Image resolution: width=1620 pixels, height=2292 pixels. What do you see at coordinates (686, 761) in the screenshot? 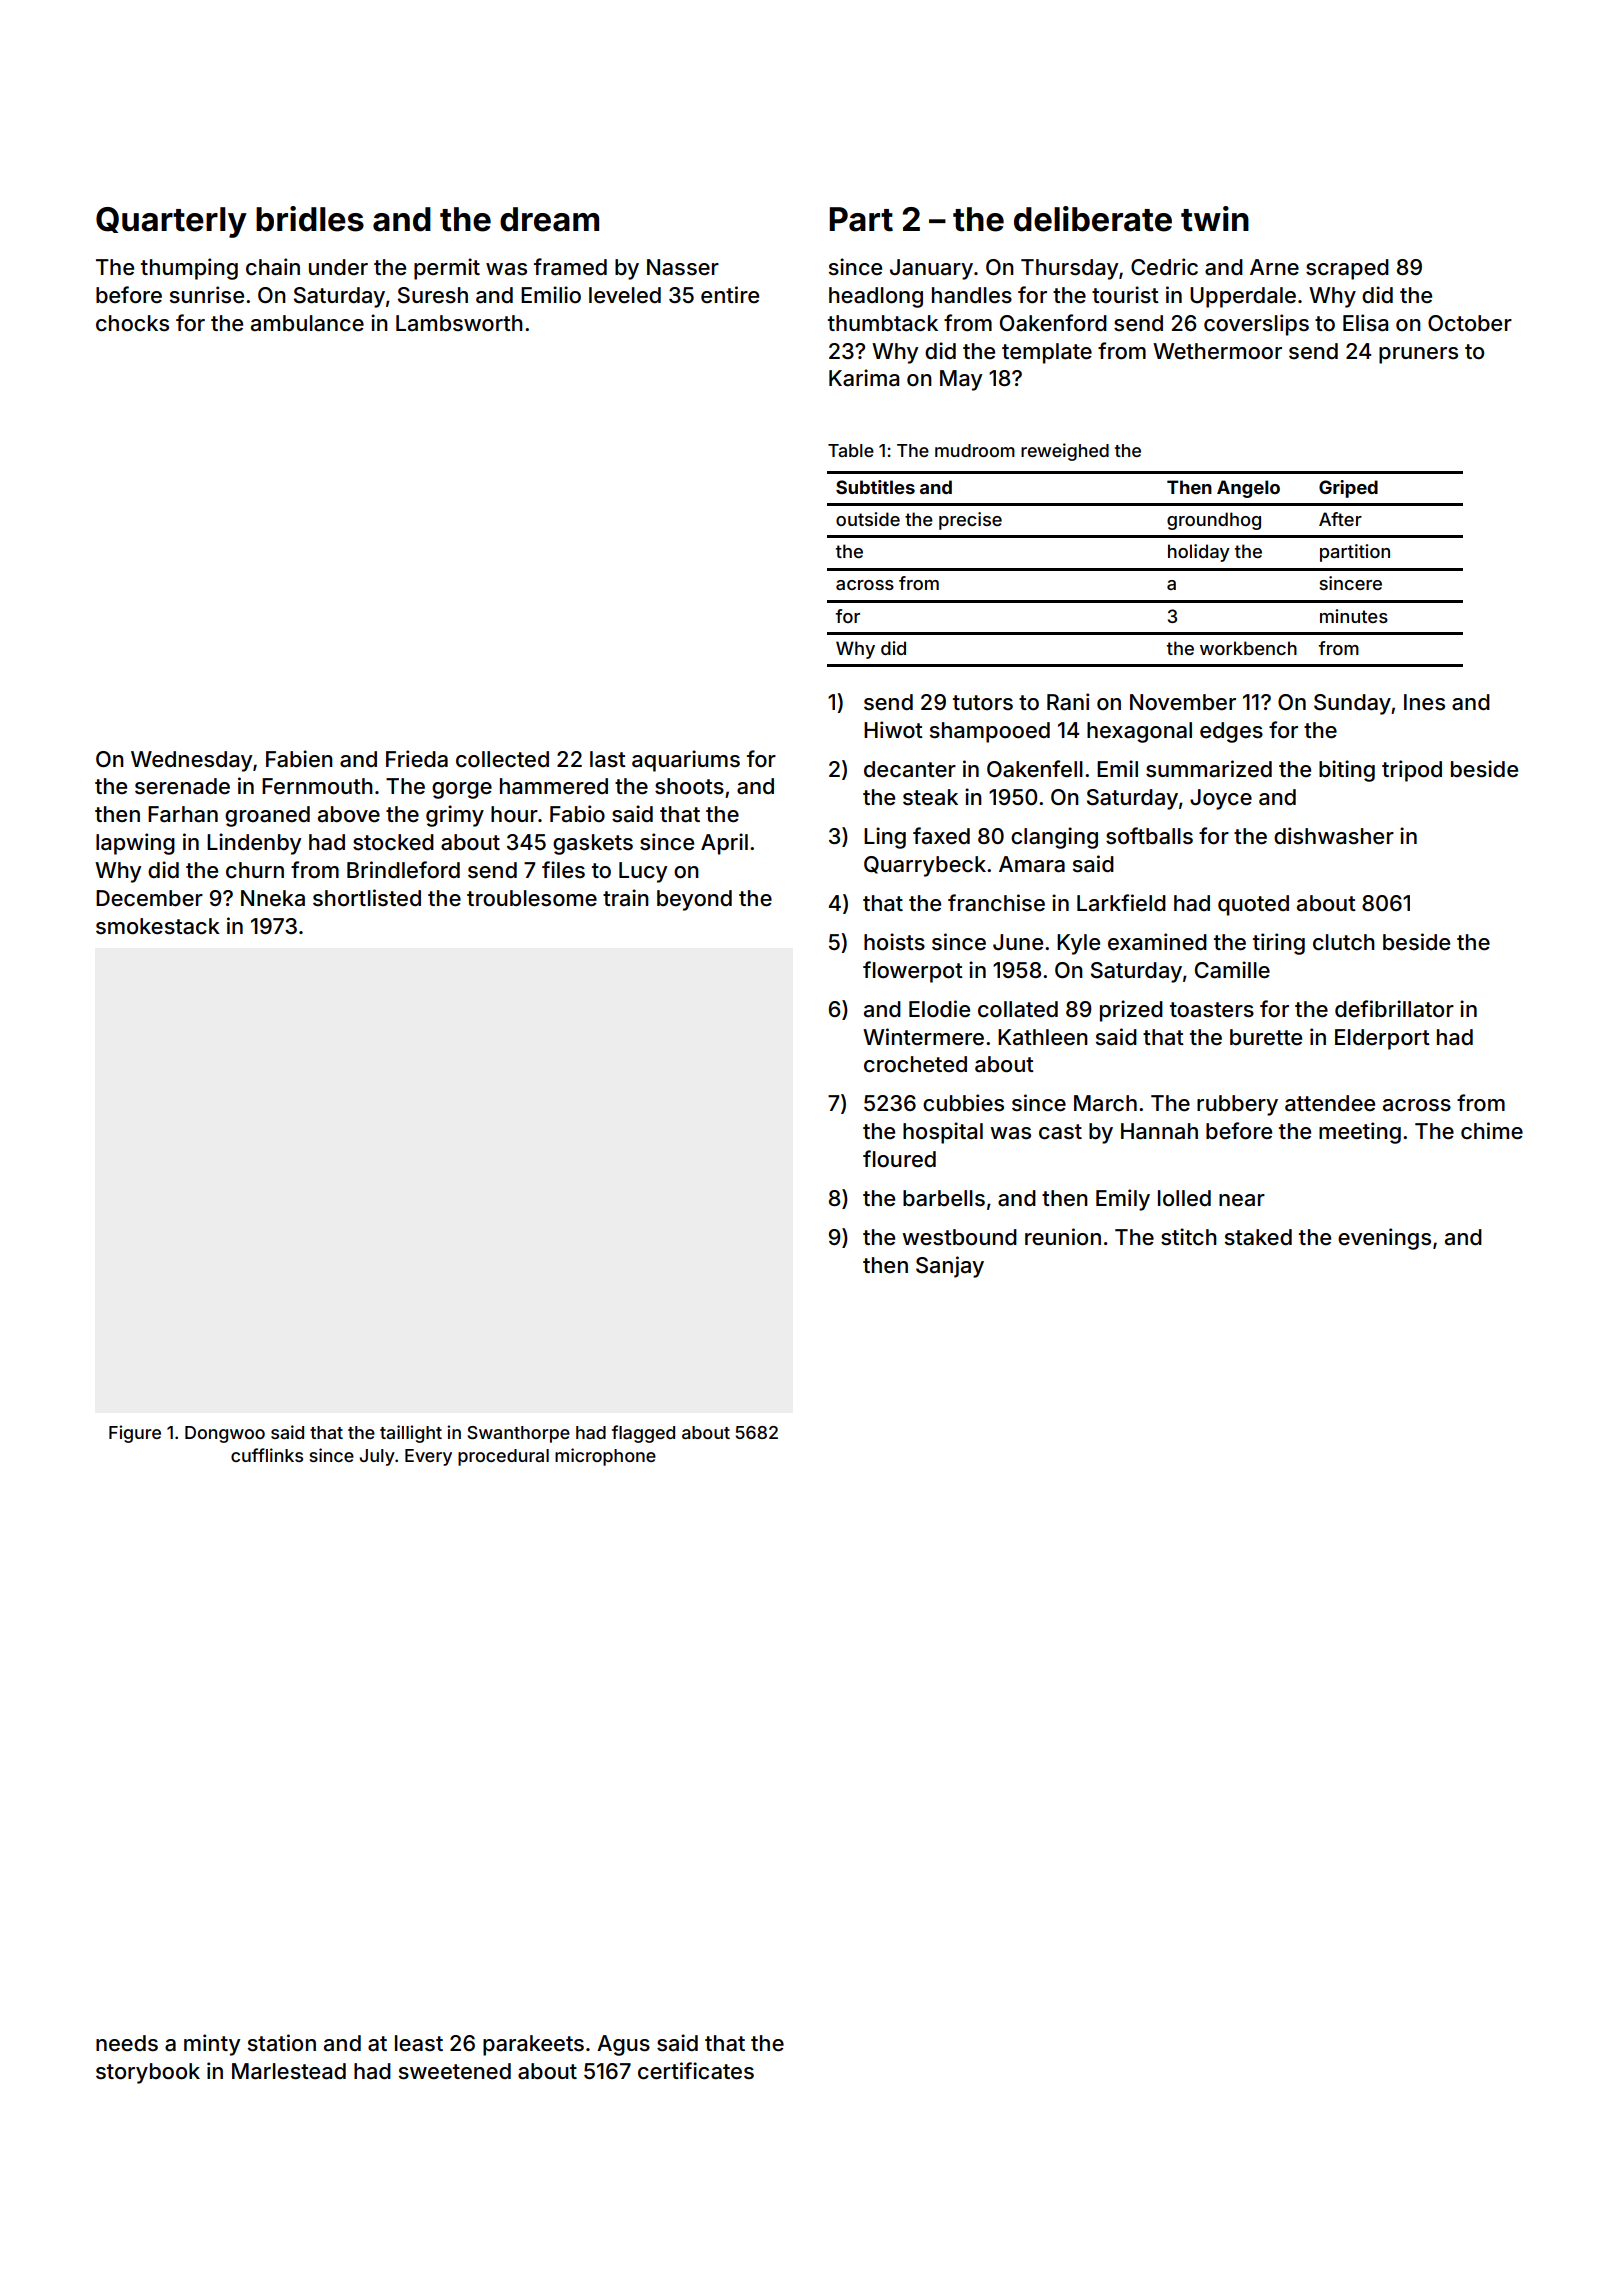
I see `aquariums` at bounding box center [686, 761].
